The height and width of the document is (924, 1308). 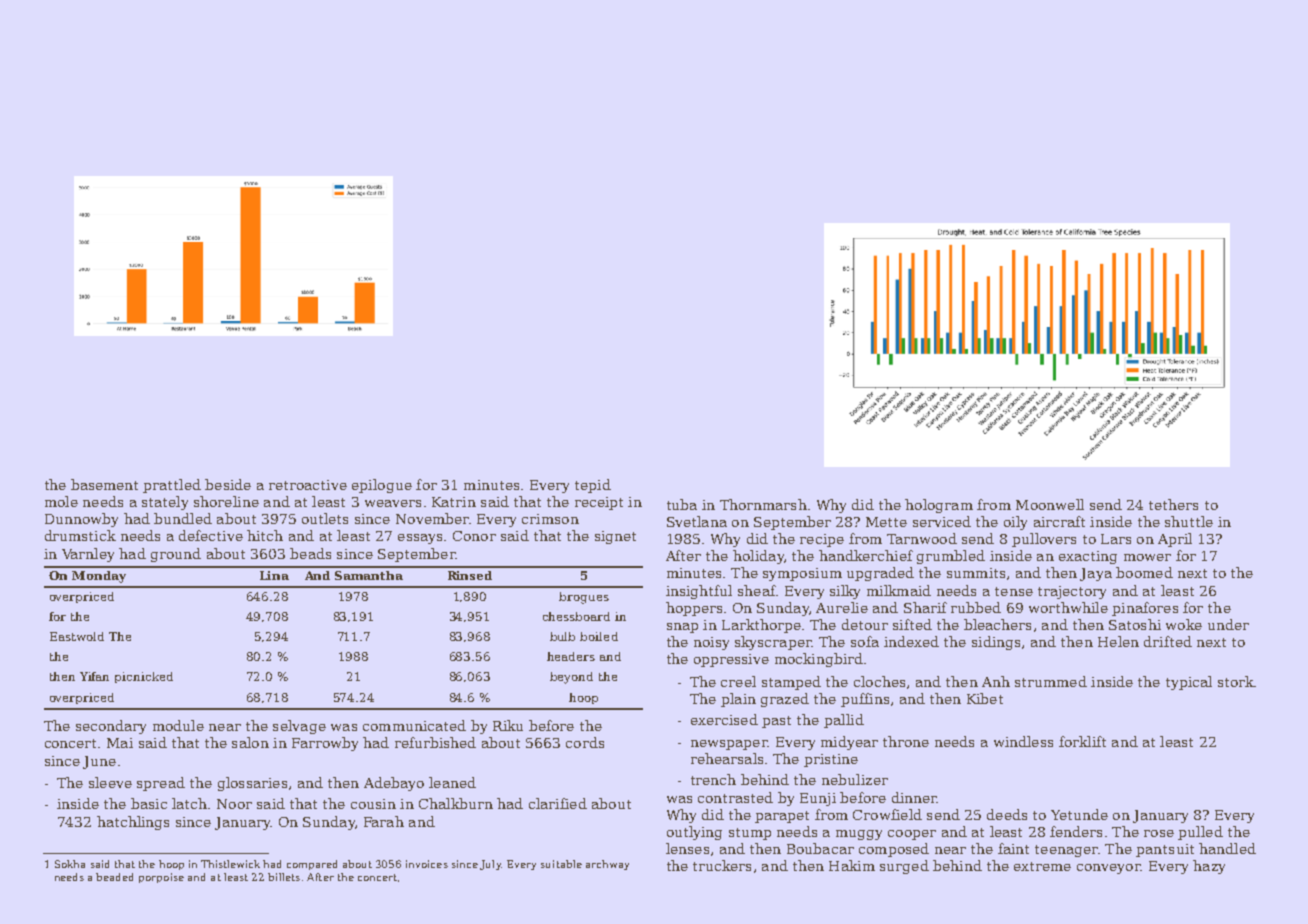 I want to click on beyond, so click(x=571, y=678).
